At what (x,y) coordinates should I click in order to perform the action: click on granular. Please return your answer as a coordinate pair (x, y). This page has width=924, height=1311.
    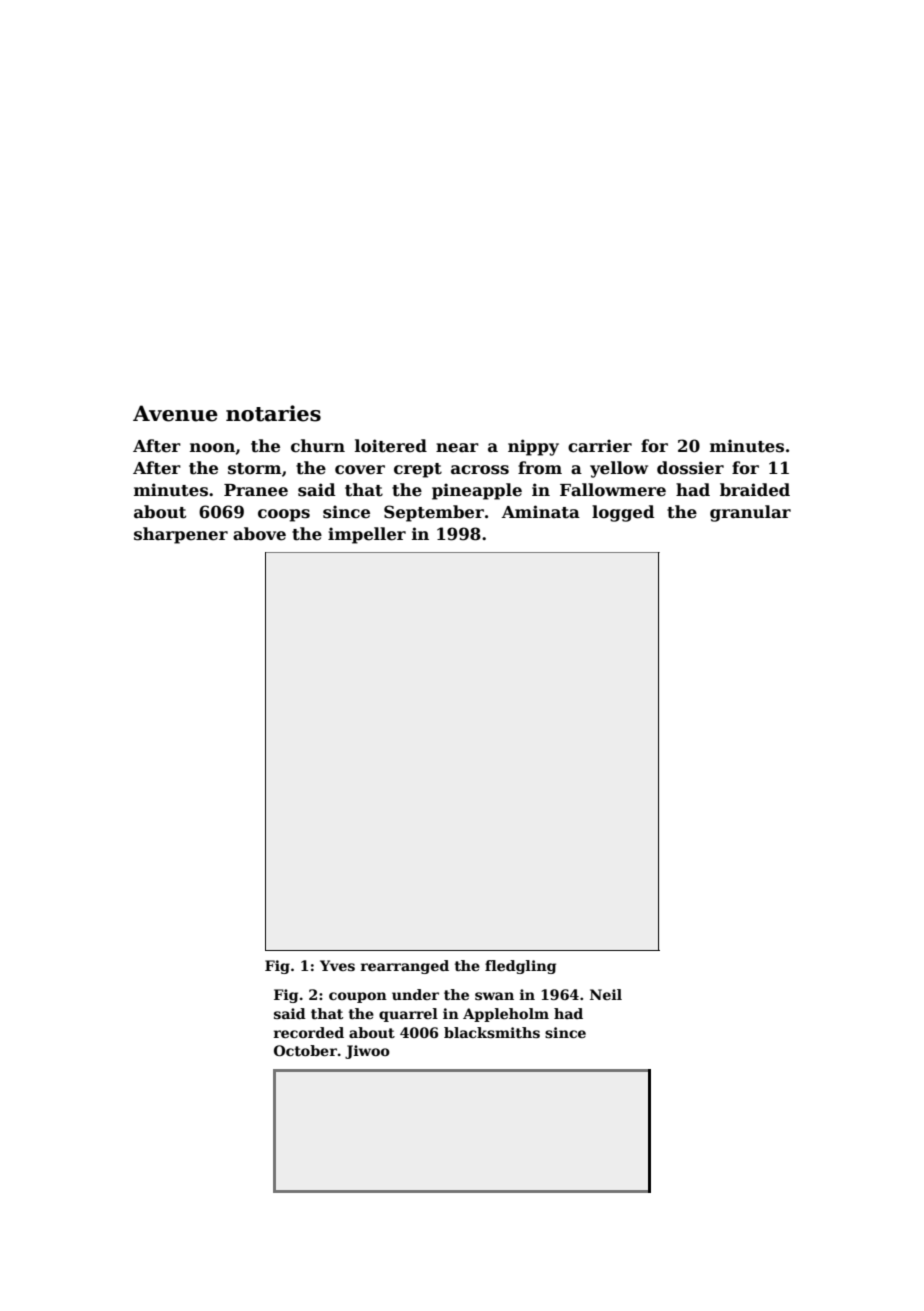
    Looking at the image, I should click on (750, 513).
